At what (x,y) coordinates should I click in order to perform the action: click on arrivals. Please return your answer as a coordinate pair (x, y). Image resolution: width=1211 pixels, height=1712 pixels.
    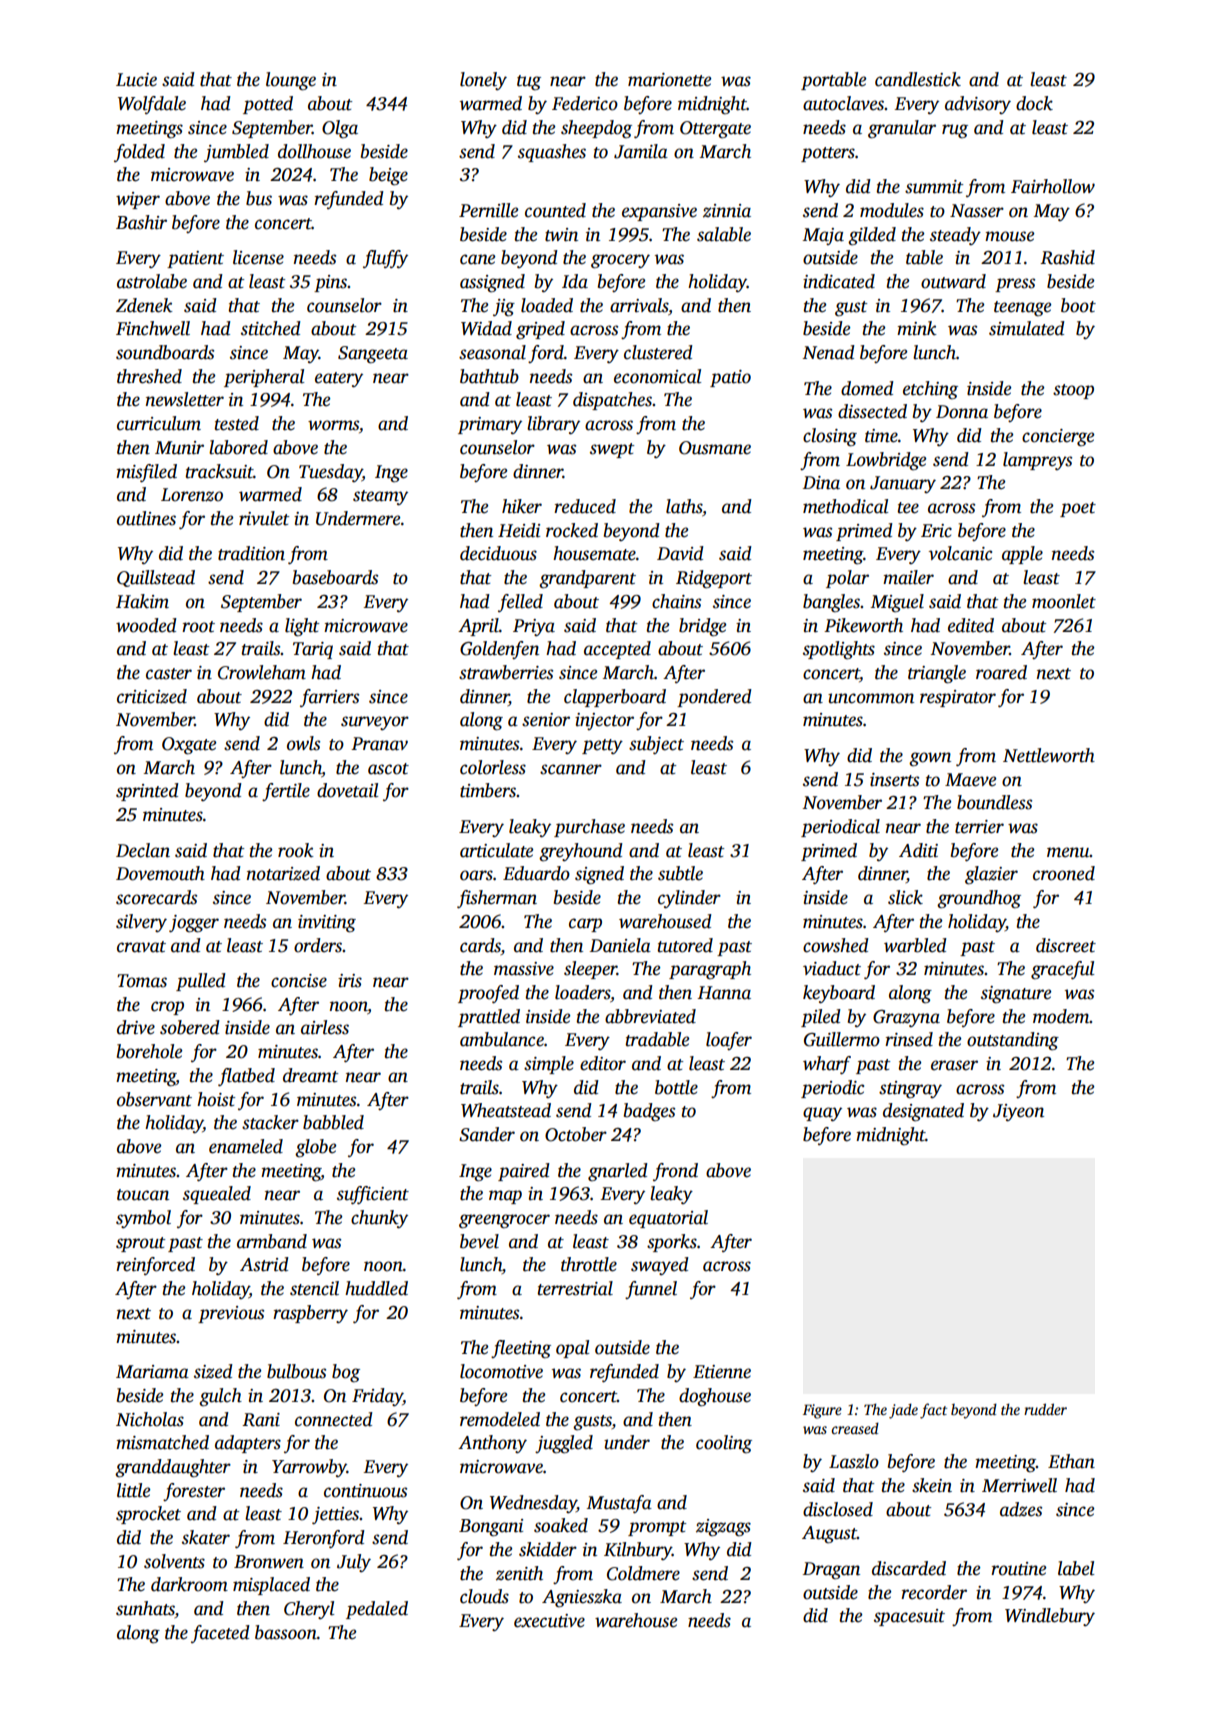
    Looking at the image, I should click on (639, 305).
